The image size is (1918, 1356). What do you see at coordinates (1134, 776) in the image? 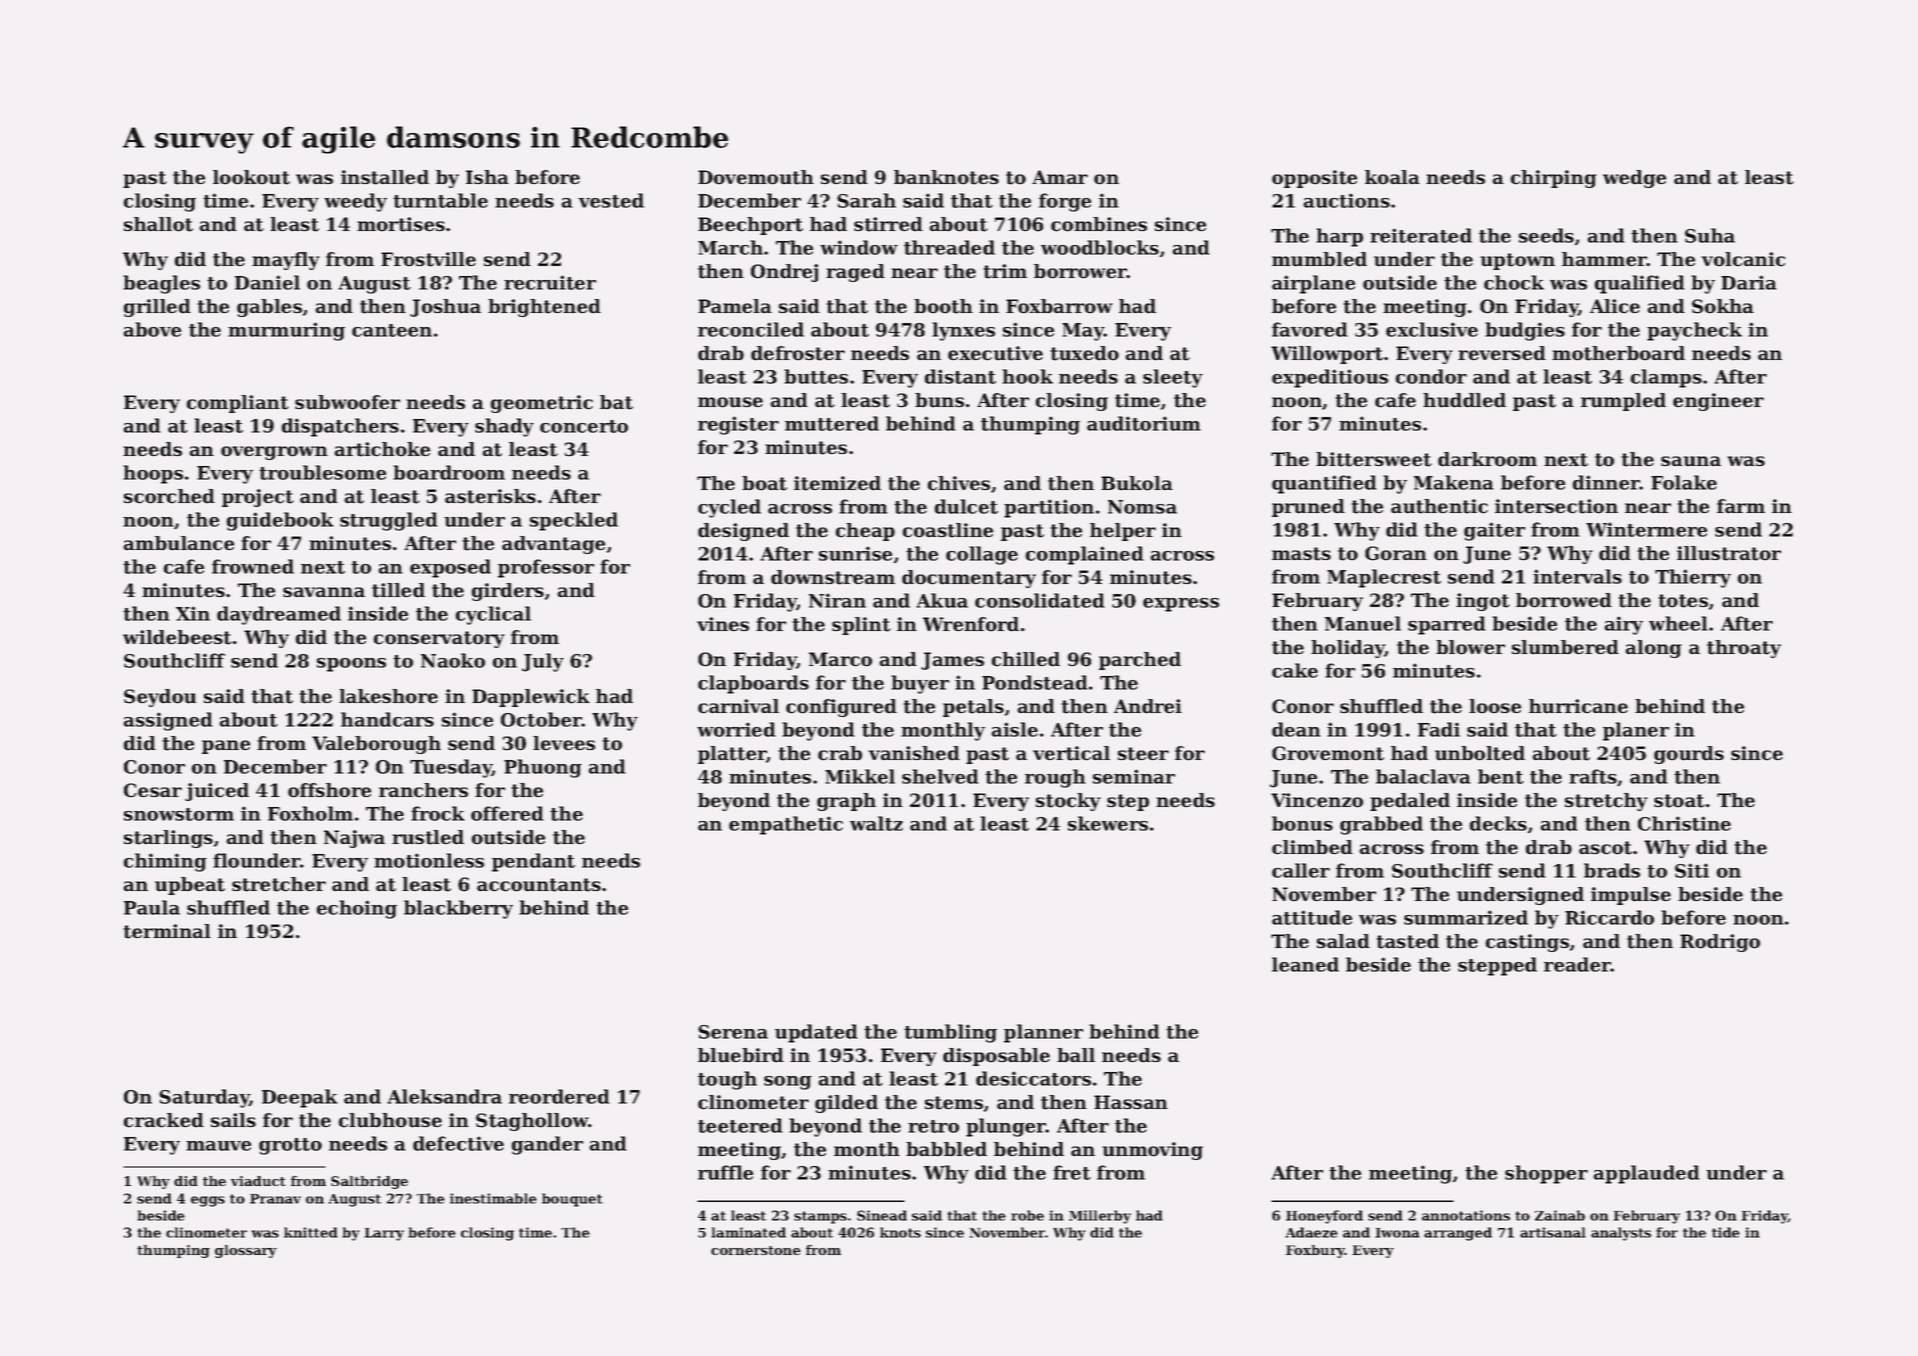
I see `seminar` at bounding box center [1134, 776].
